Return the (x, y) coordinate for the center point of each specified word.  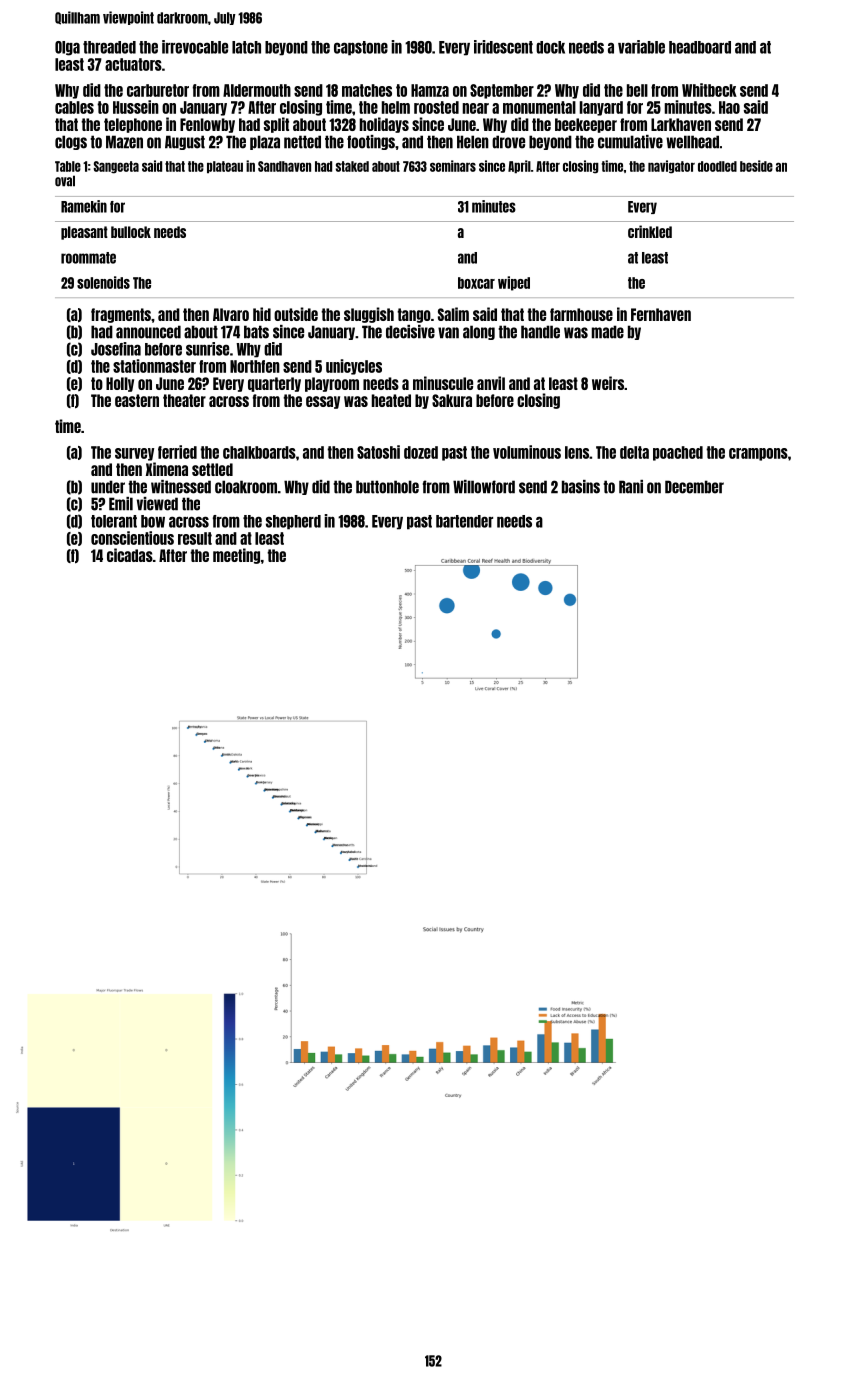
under (108, 487)
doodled (717, 166)
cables (74, 107)
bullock (131, 232)
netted (302, 142)
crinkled (650, 231)
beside (756, 166)
